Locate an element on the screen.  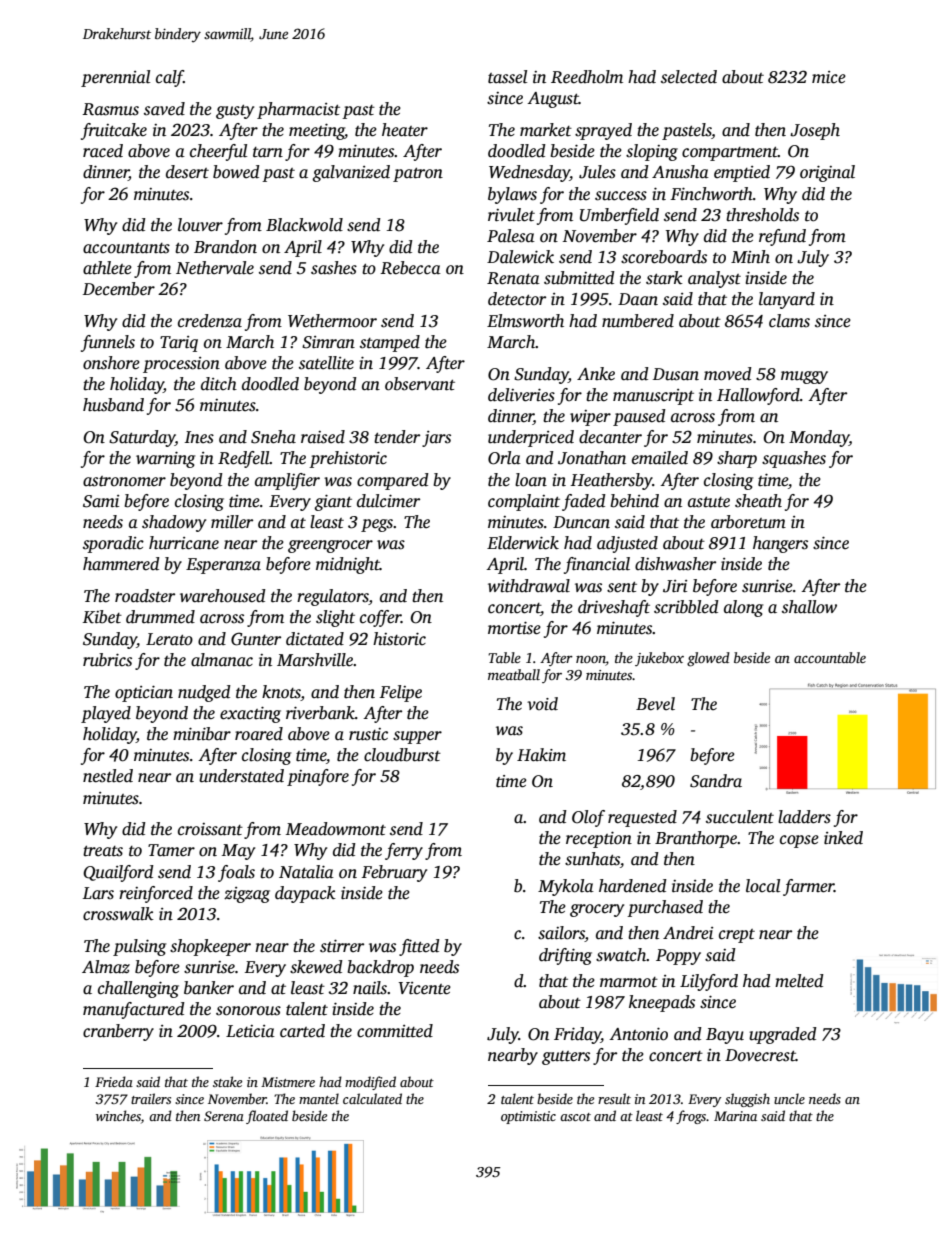
pulsing is located at coordinates (139, 947).
